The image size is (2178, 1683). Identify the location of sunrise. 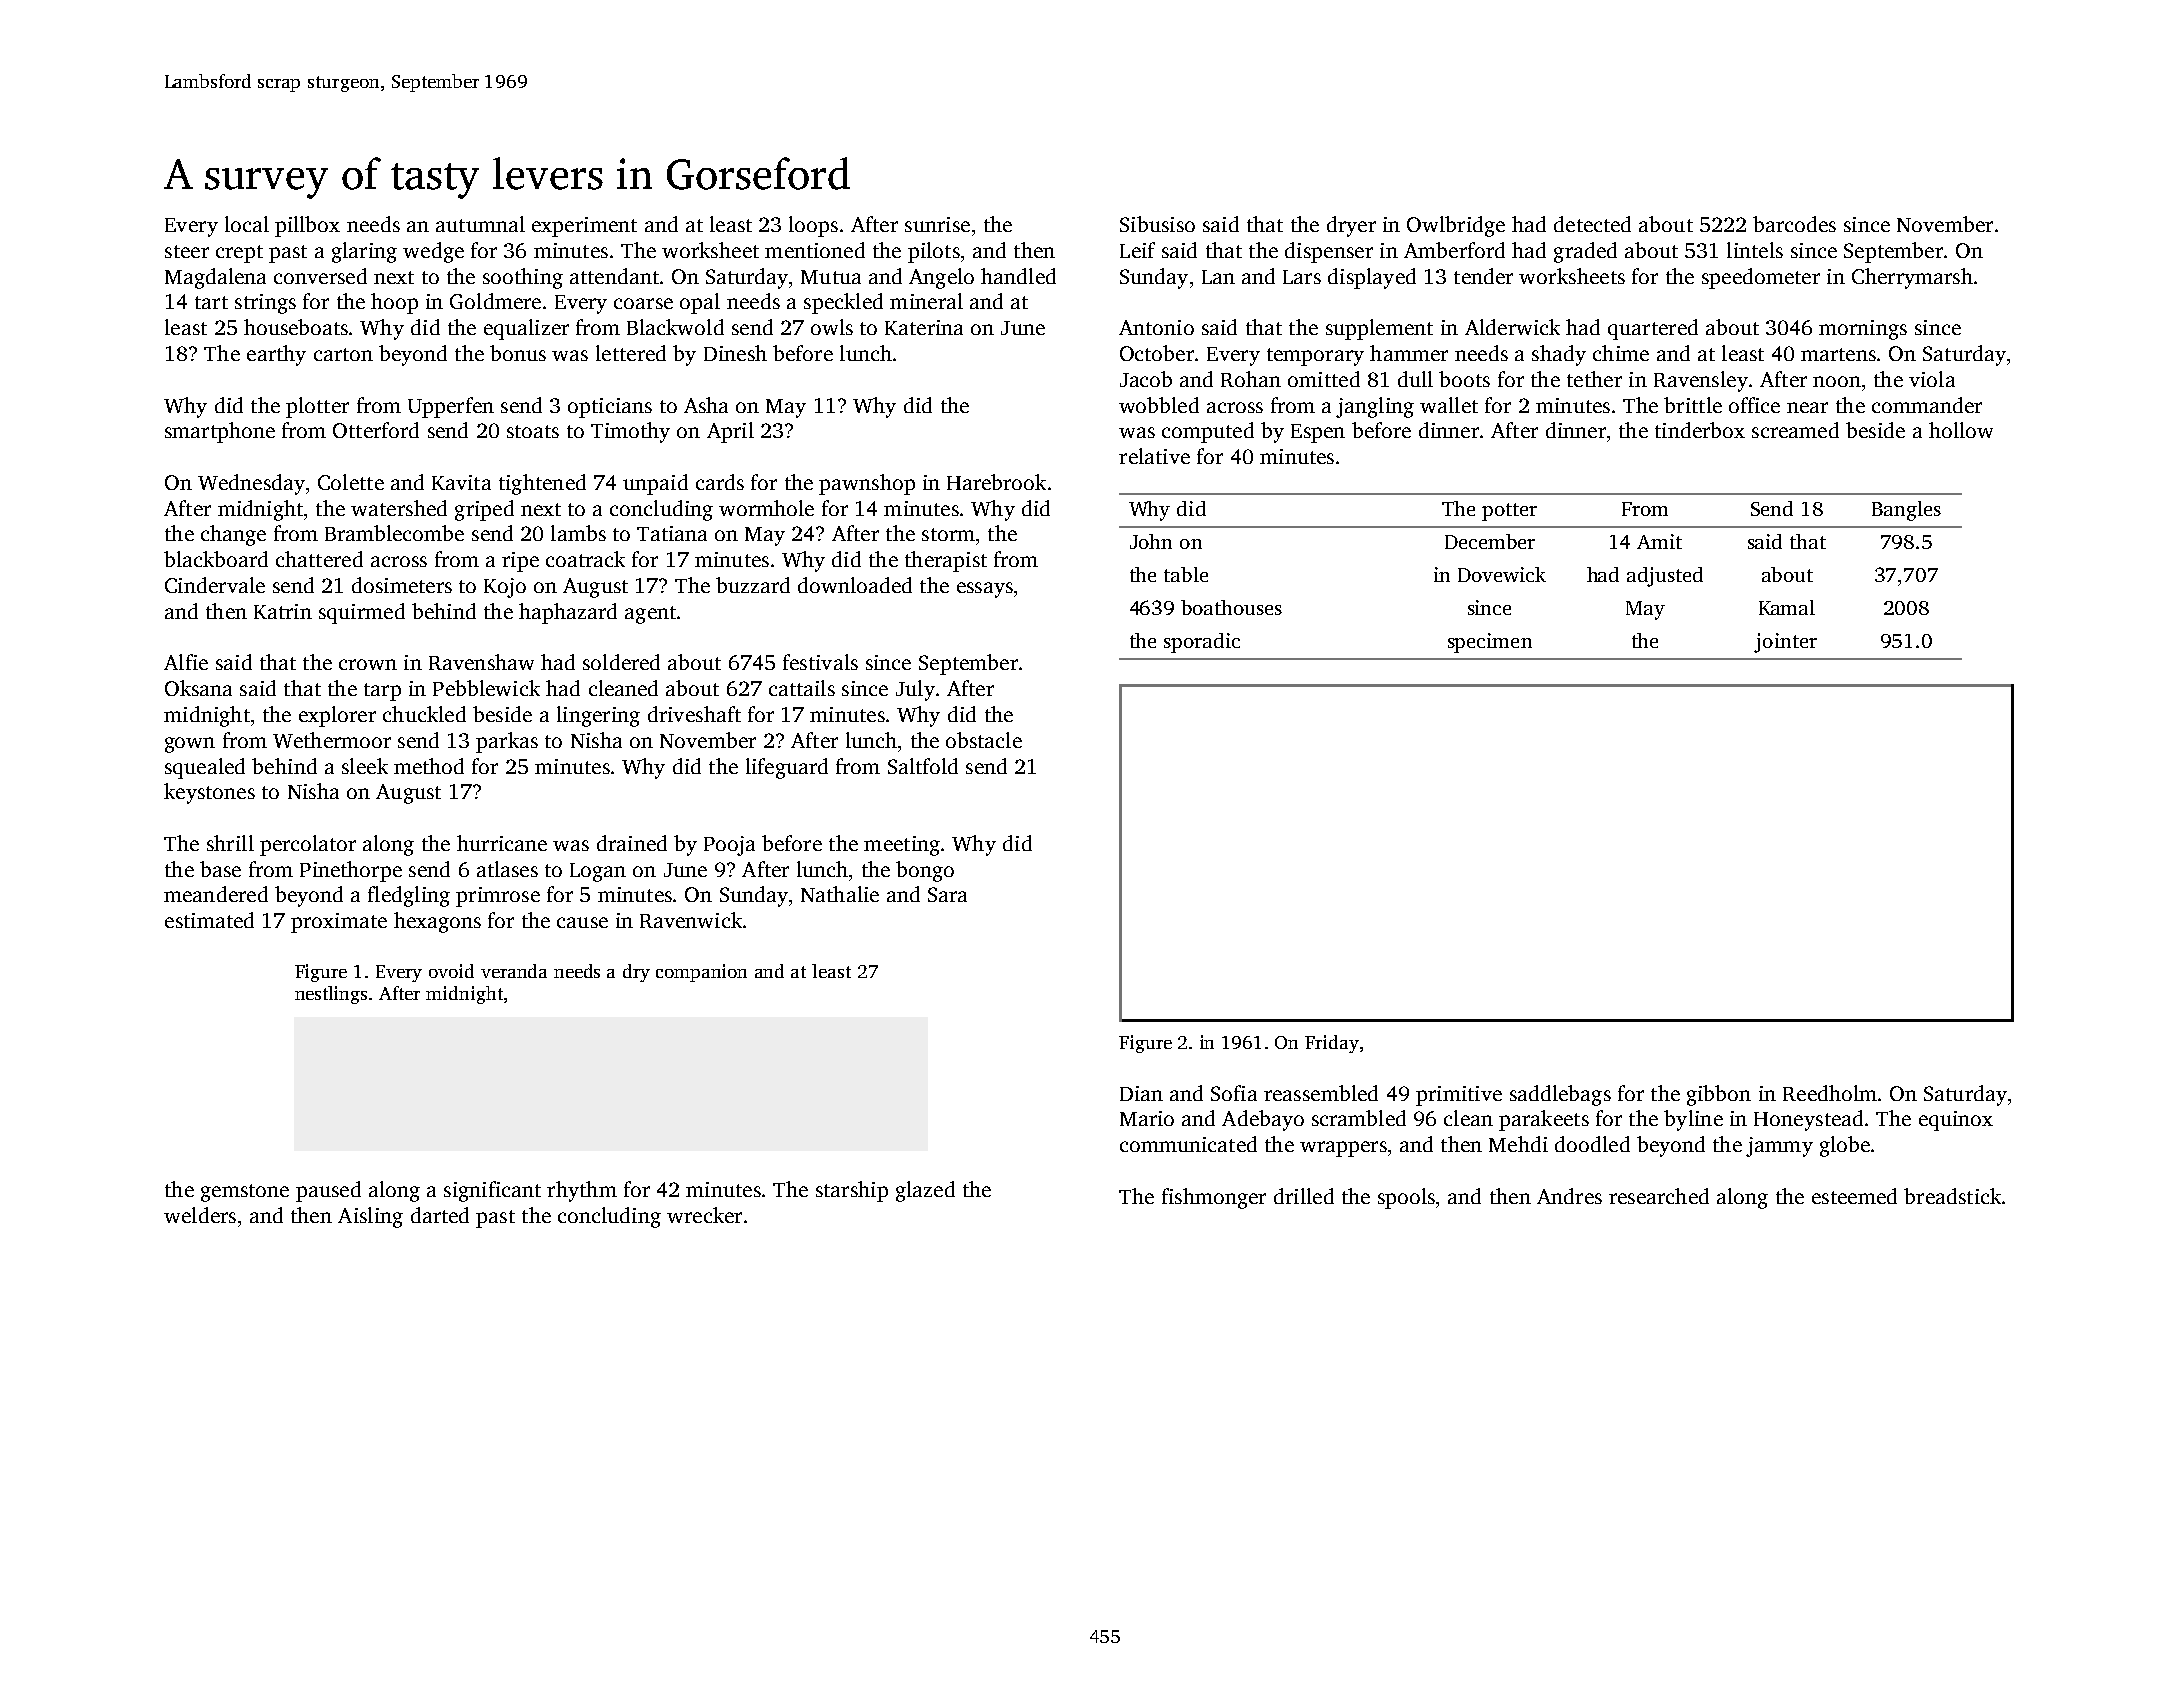
(937, 224).
